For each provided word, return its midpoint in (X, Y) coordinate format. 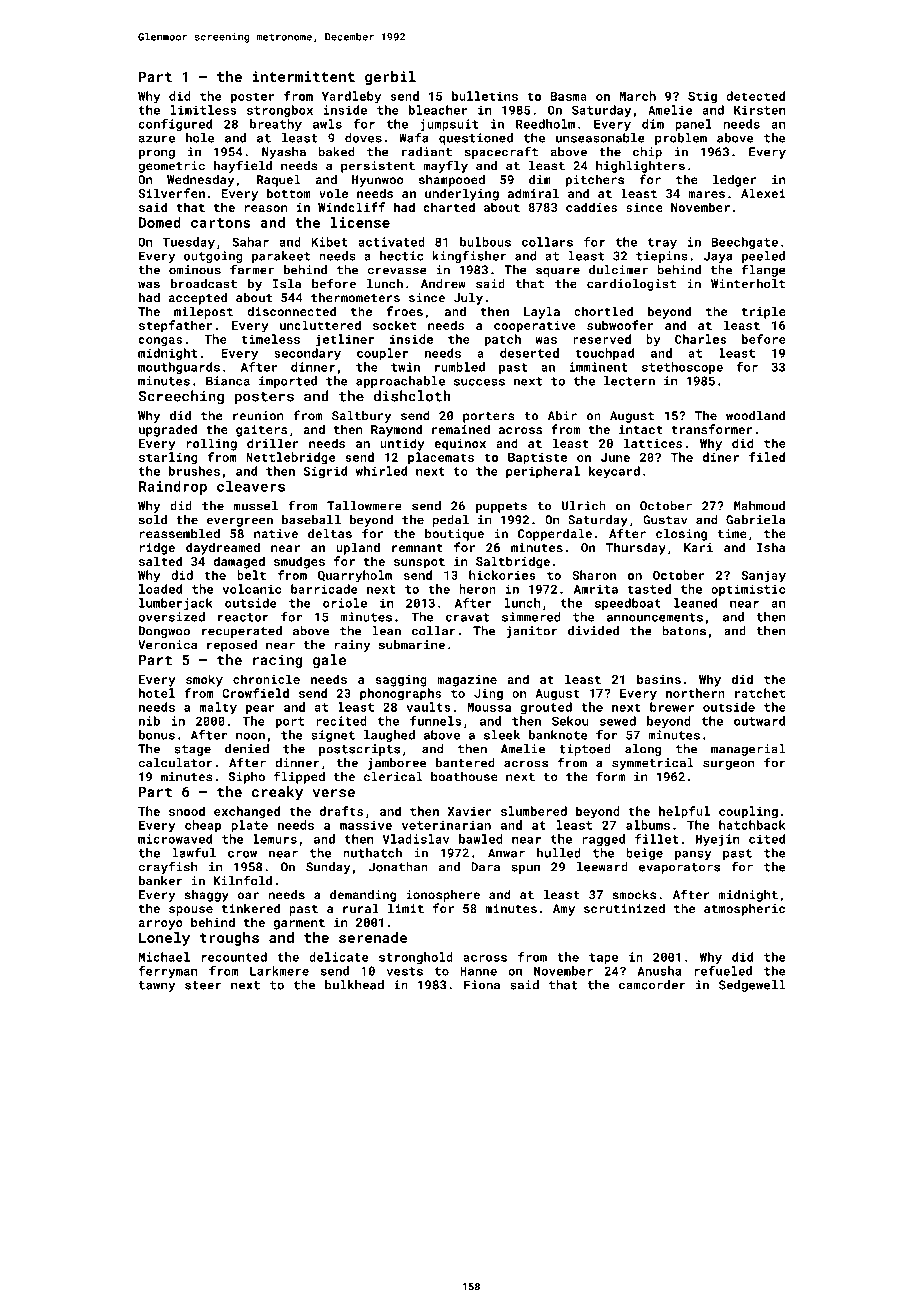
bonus (157, 735)
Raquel (279, 180)
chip (647, 153)
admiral (533, 193)
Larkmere (279, 971)
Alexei (763, 193)
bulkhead (354, 985)
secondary (307, 354)
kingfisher (469, 257)
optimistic (748, 590)
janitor (532, 632)
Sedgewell (752, 986)
